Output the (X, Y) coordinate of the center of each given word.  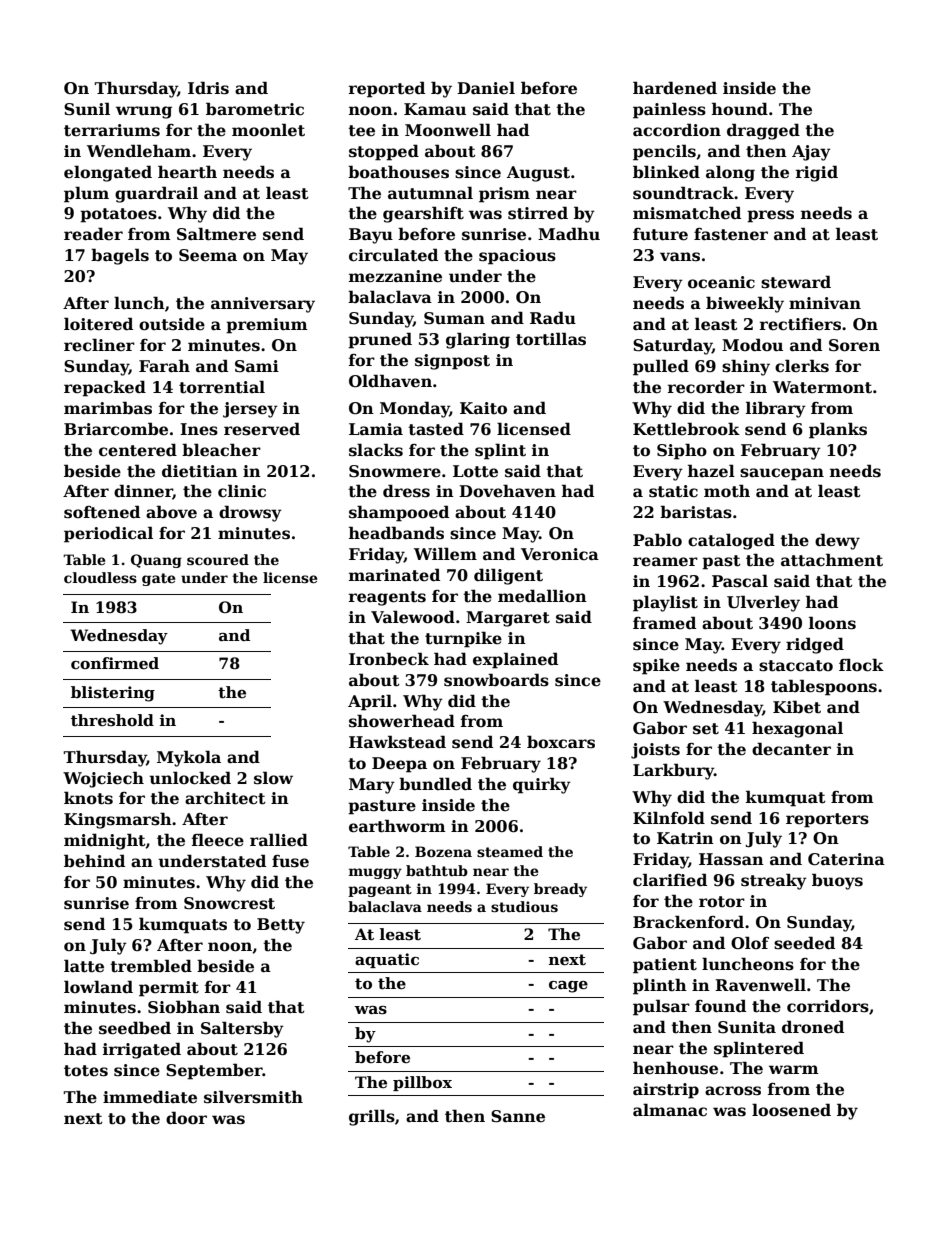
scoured (218, 559)
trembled (151, 966)
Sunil (87, 109)
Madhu (569, 233)
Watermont (822, 387)
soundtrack (683, 193)
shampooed (399, 513)
